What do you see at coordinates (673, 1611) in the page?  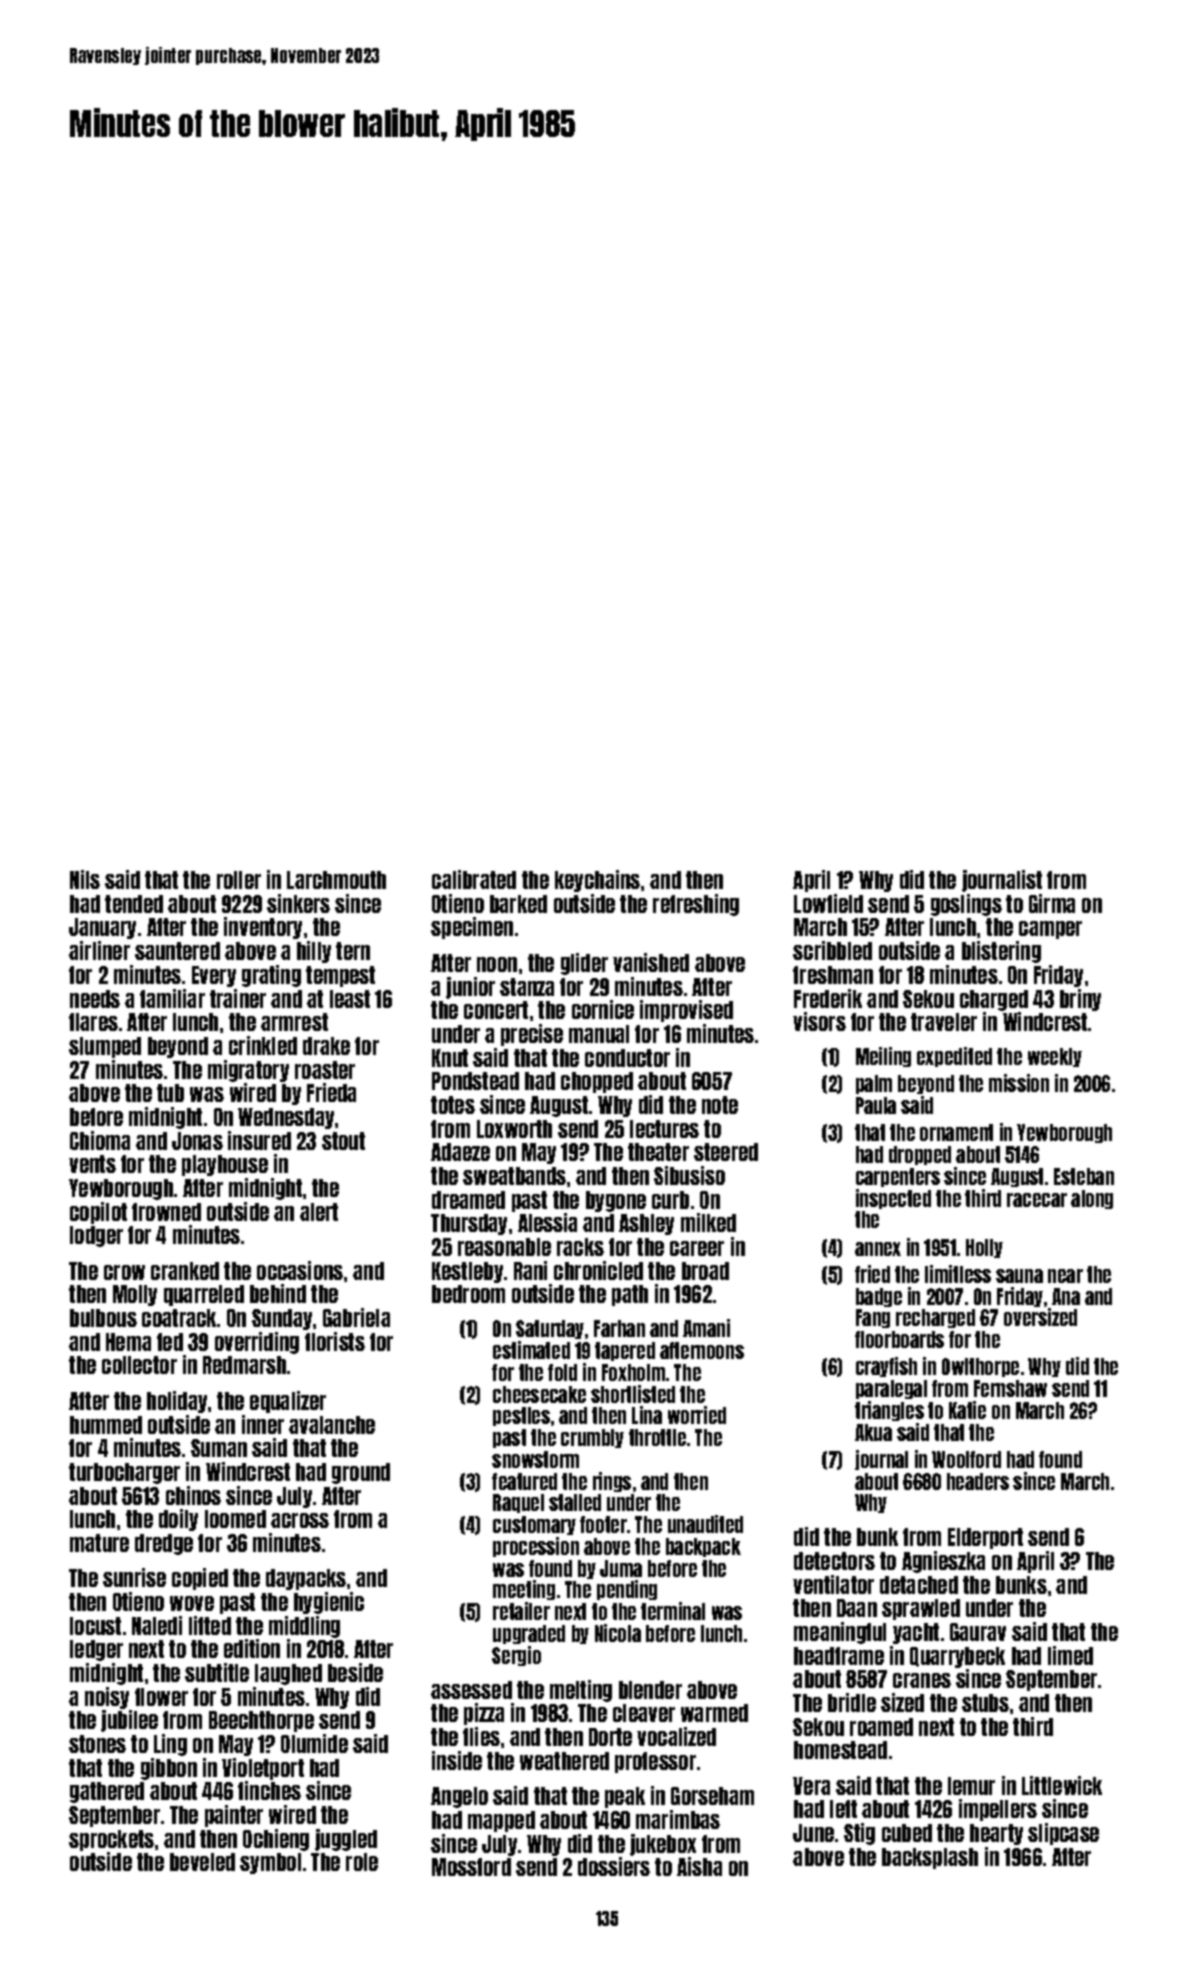 I see `terminal` at bounding box center [673, 1611].
